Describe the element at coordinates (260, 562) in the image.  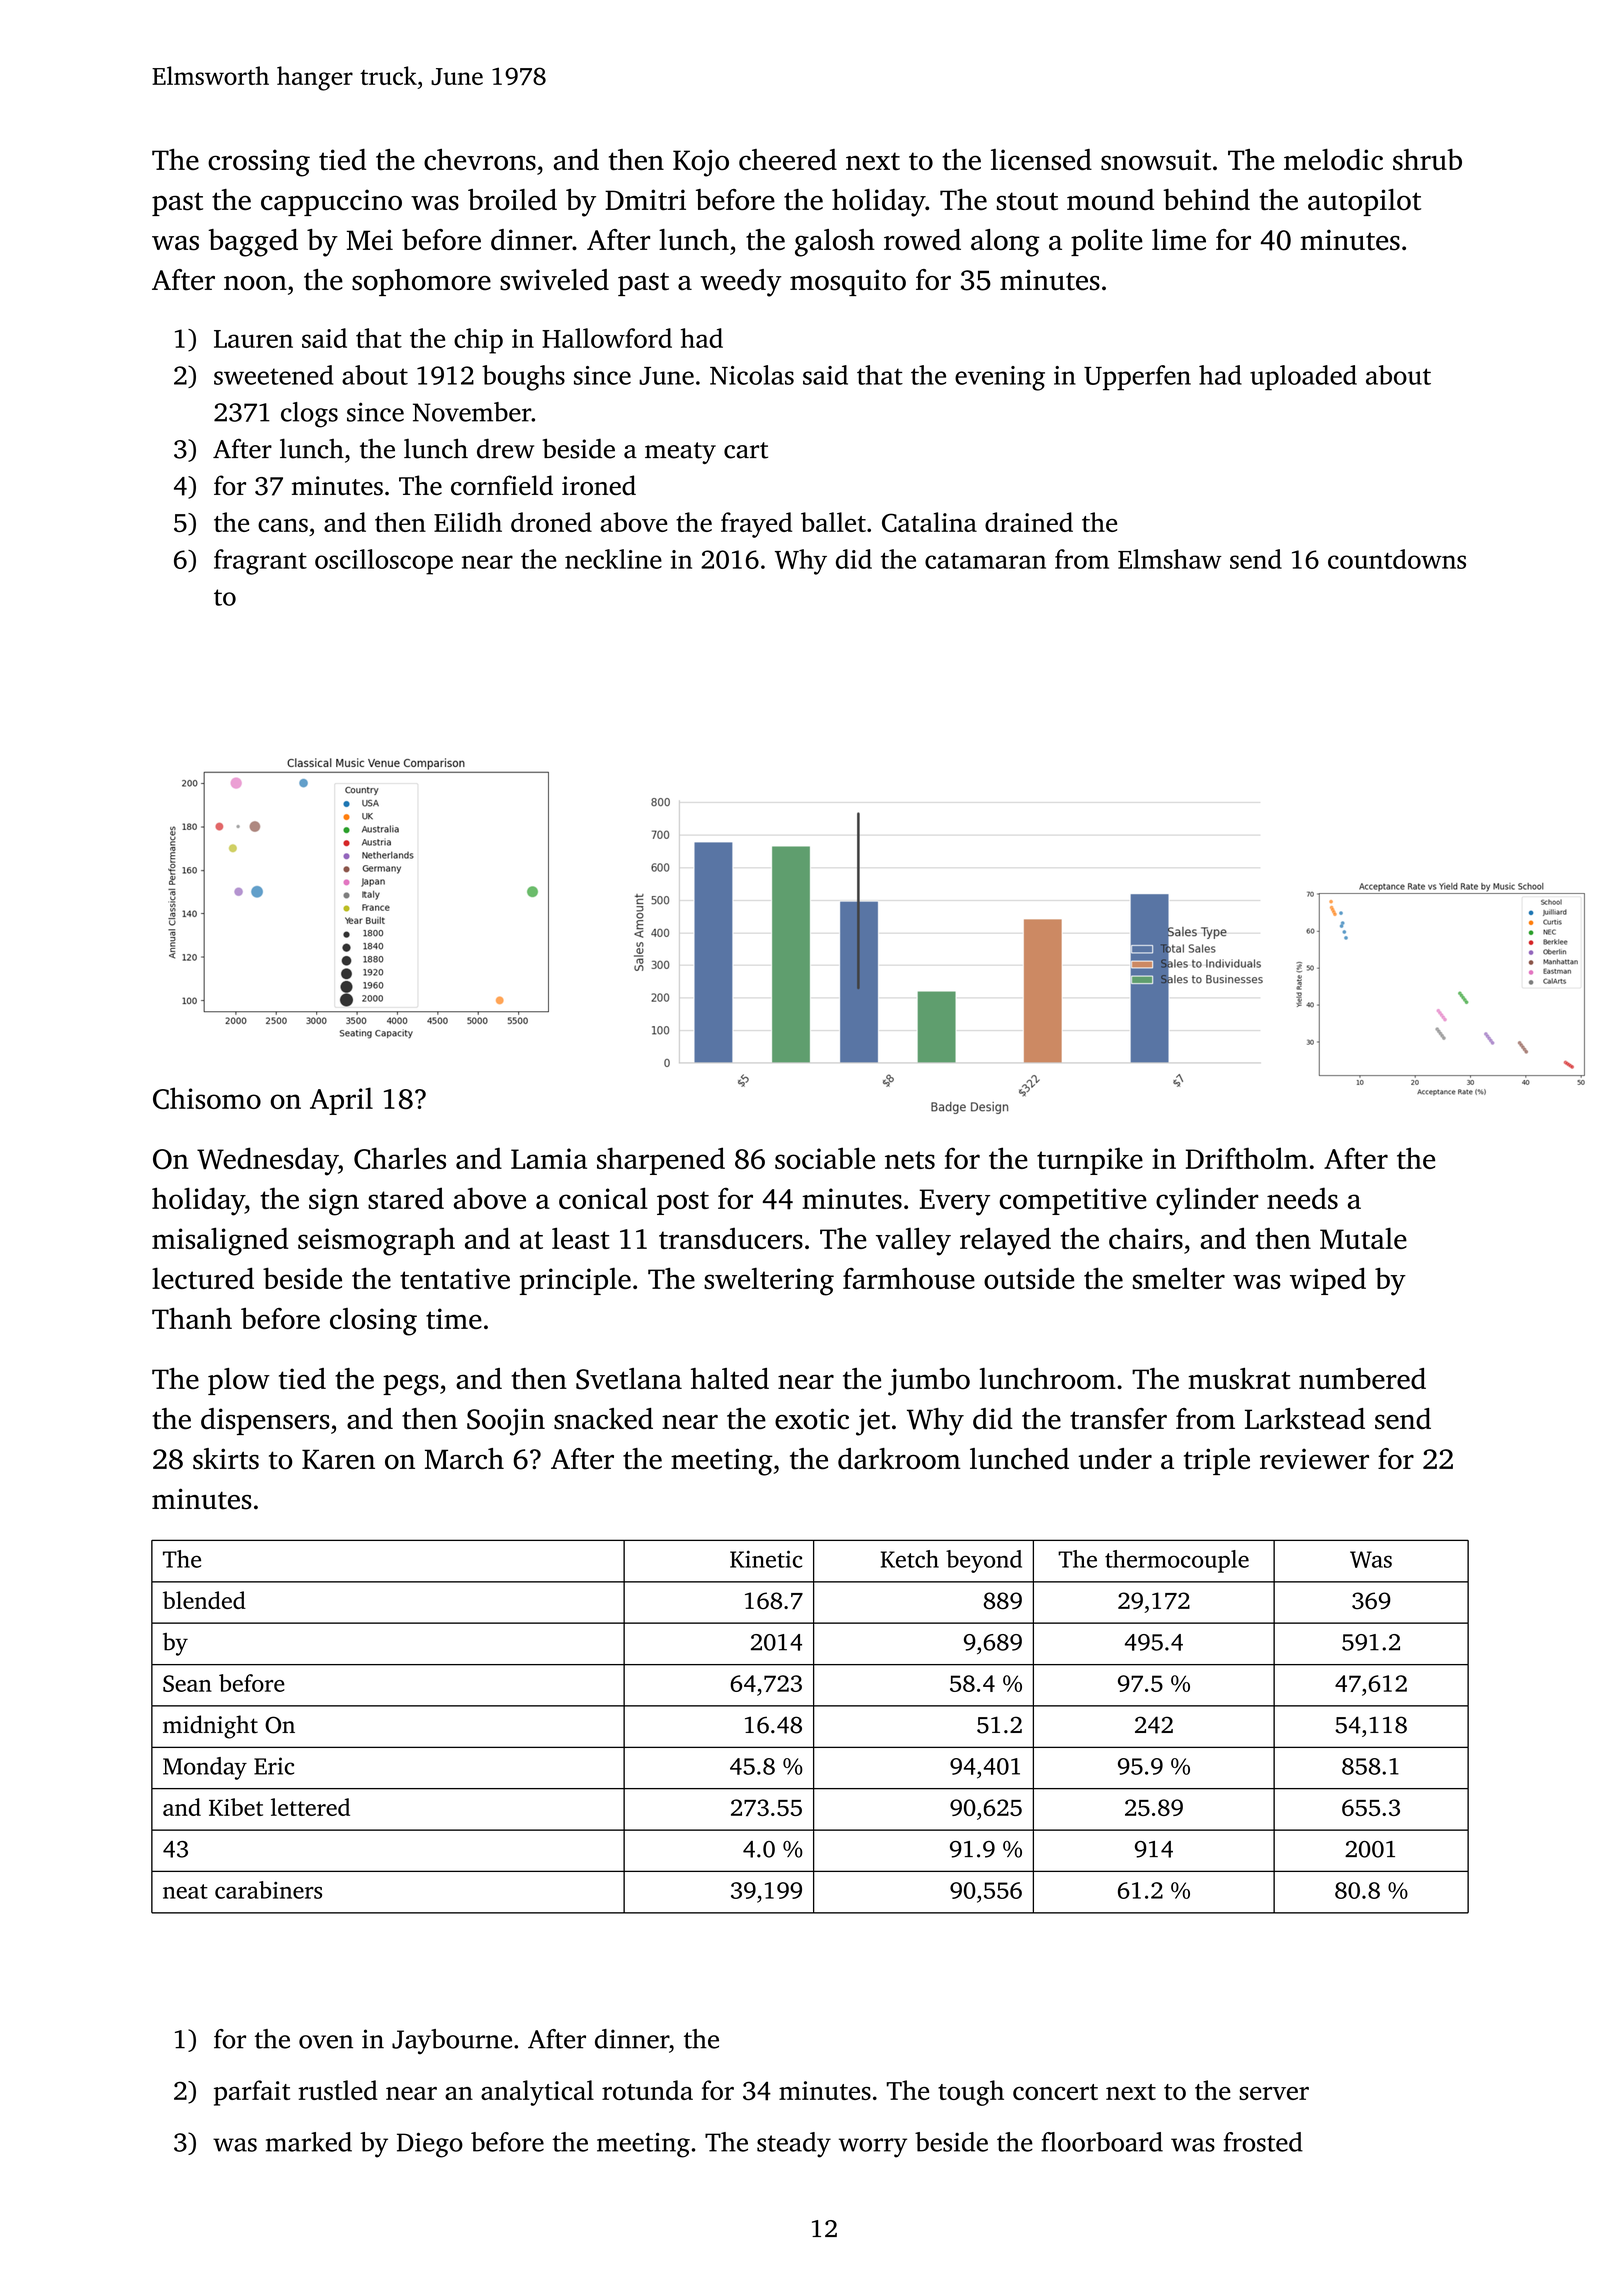
I see `fragrant` at that location.
